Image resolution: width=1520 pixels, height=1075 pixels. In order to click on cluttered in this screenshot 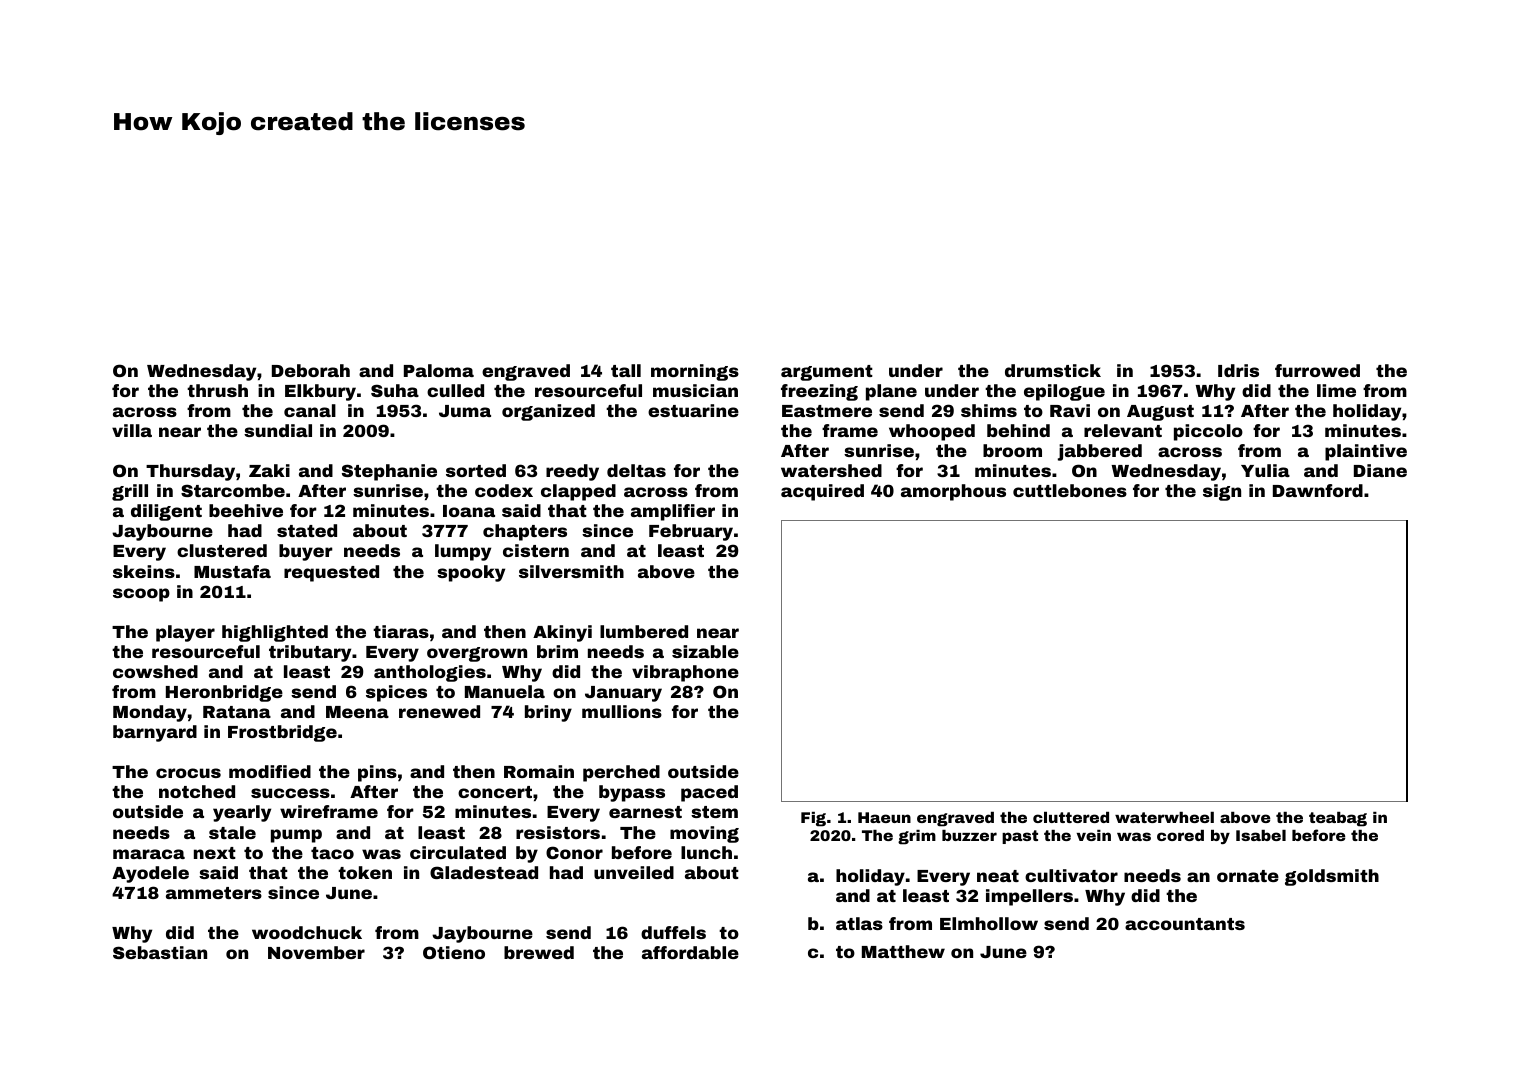, I will do `click(1071, 817)`.
